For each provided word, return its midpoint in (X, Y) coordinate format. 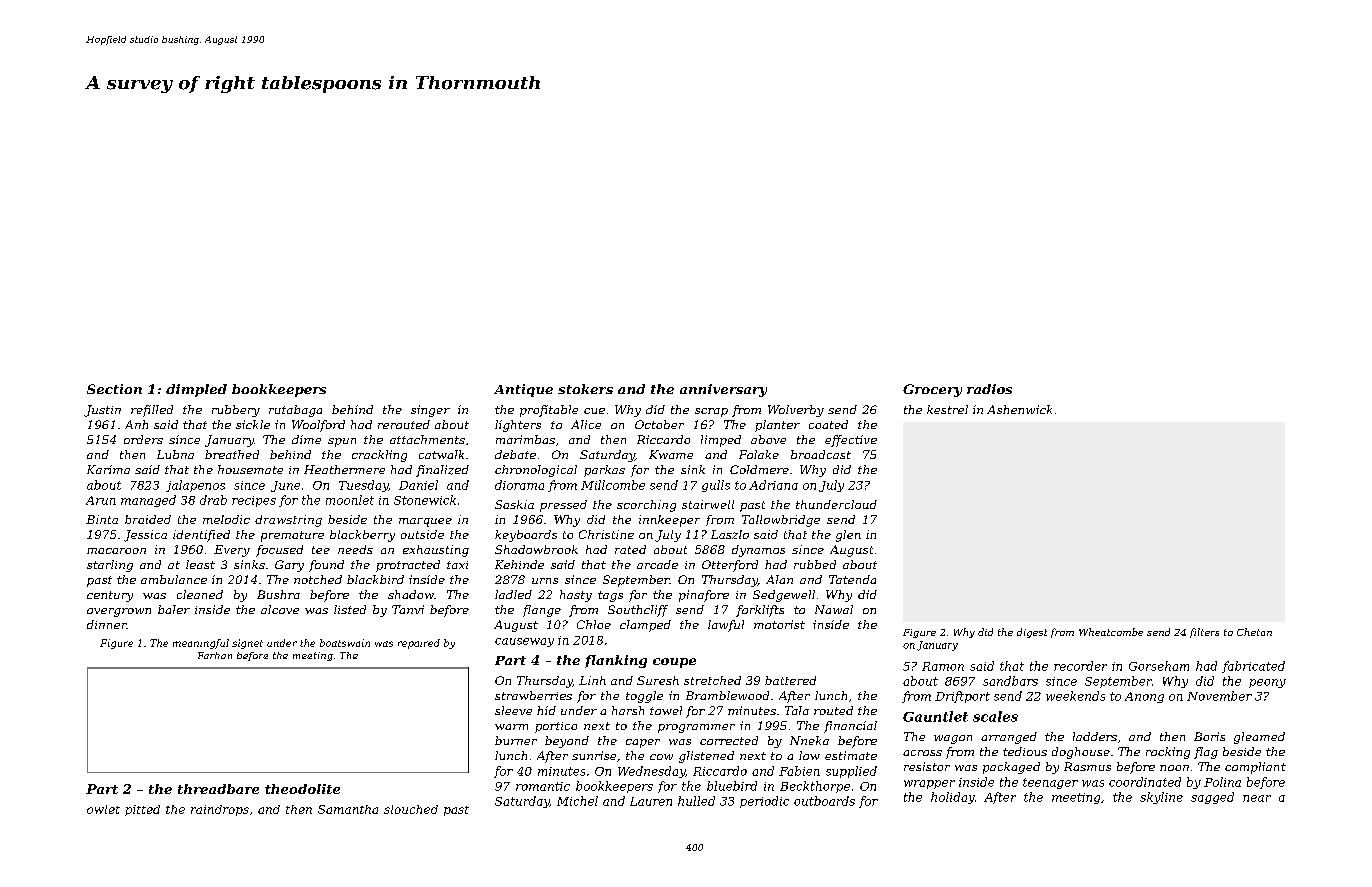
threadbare (218, 789)
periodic (764, 802)
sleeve (513, 710)
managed (148, 501)
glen (848, 536)
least (200, 564)
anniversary (723, 390)
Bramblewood (727, 695)
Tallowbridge (781, 521)
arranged (1009, 738)
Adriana (773, 485)
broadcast (821, 454)
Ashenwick (1019, 409)
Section (114, 389)
